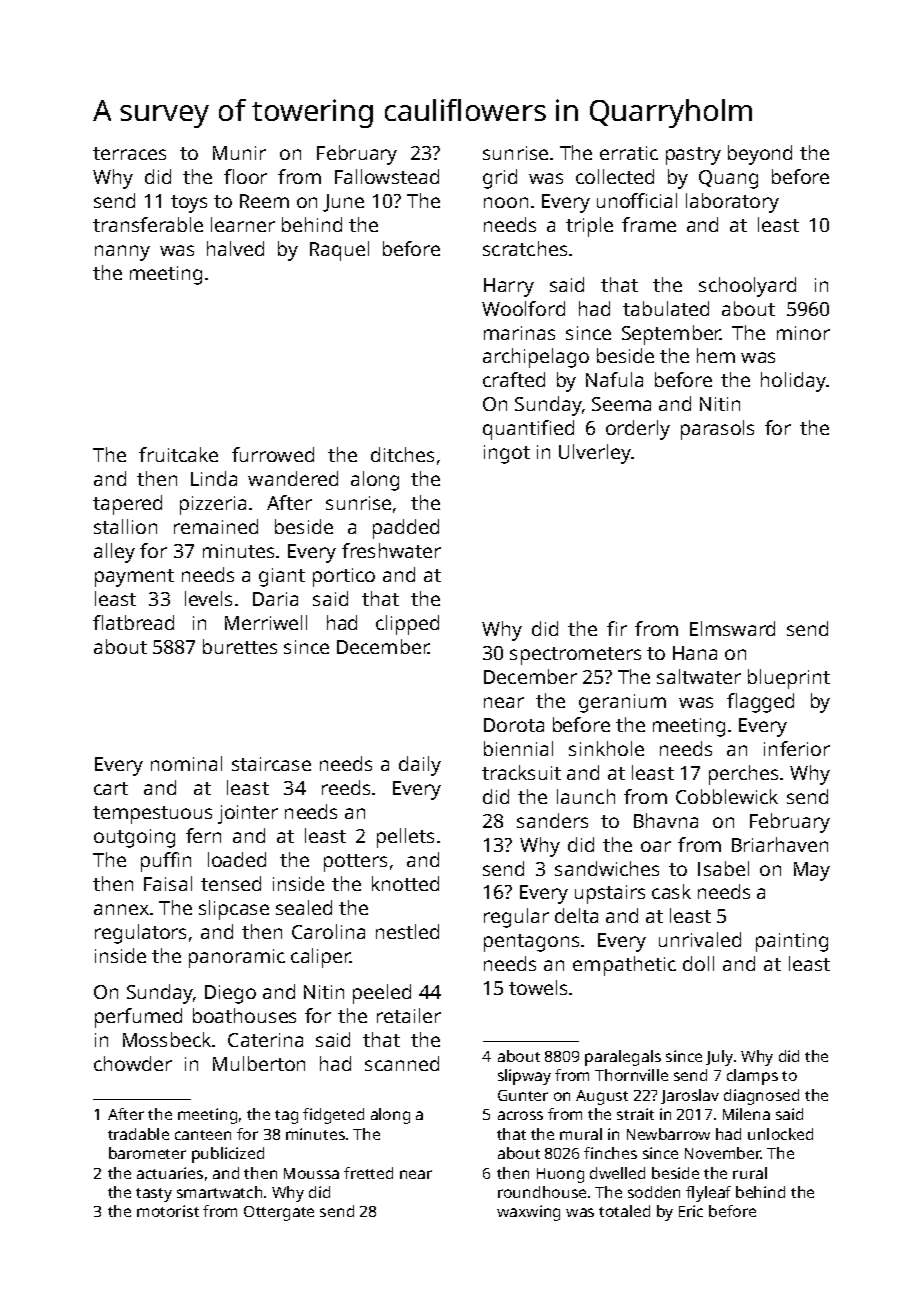 This screenshot has width=924, height=1314. Describe the element at coordinates (129, 153) in the screenshot. I see `terraces` at that location.
